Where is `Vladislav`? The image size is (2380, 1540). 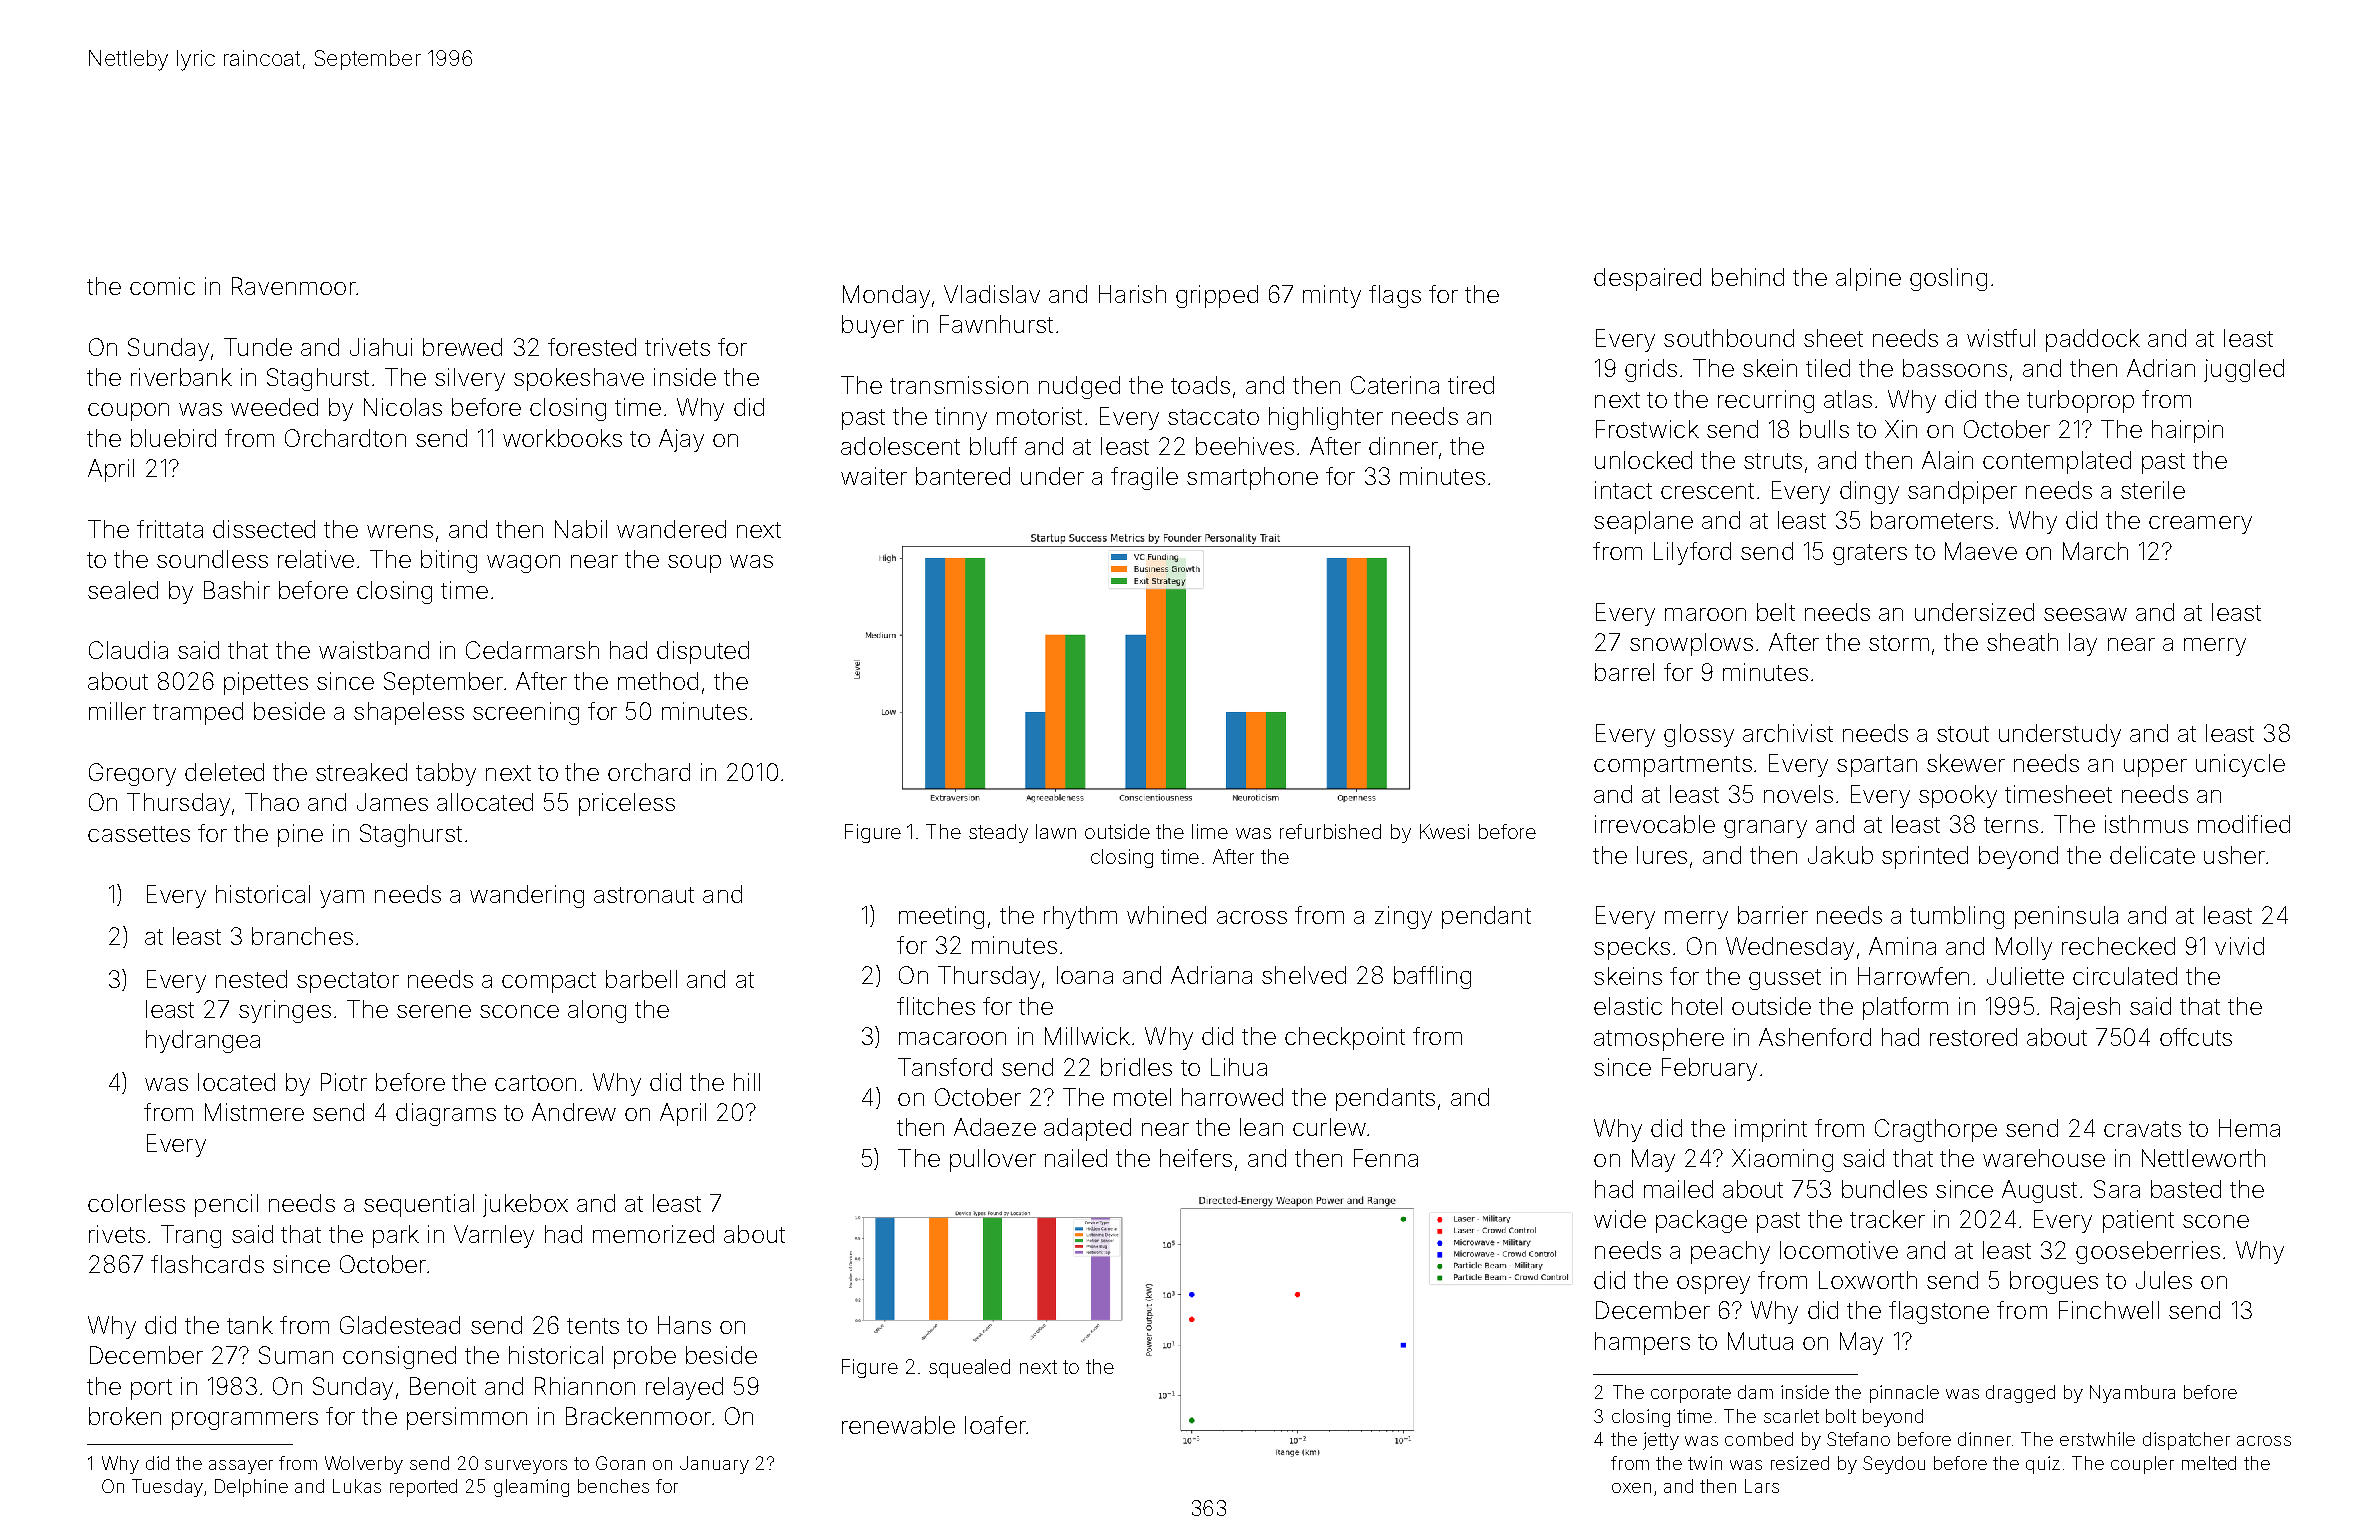 Vladislav is located at coordinates (992, 294).
